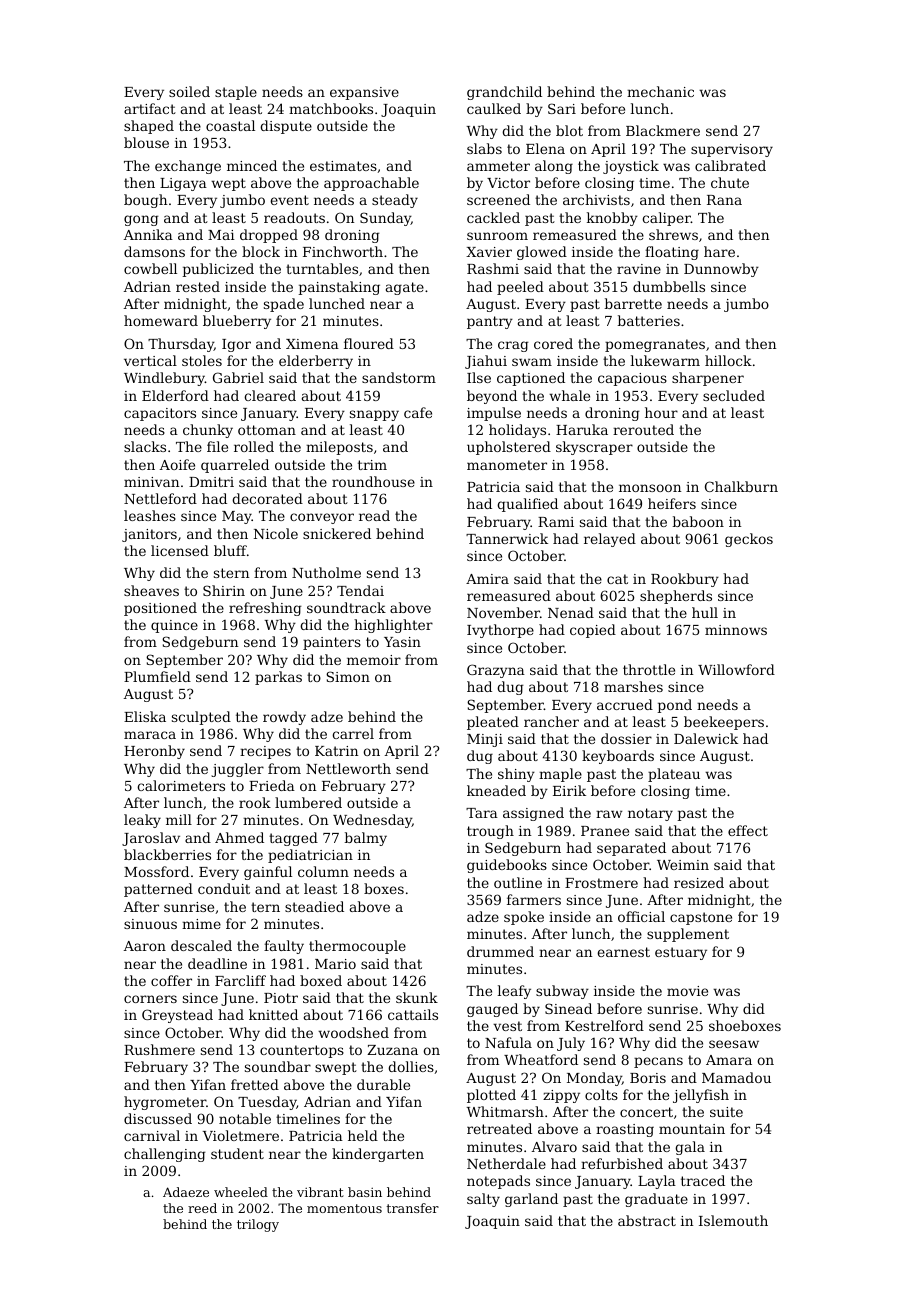 This page has width=908, height=1316. Describe the element at coordinates (189, 91) in the page. I see `soiled` at that location.
